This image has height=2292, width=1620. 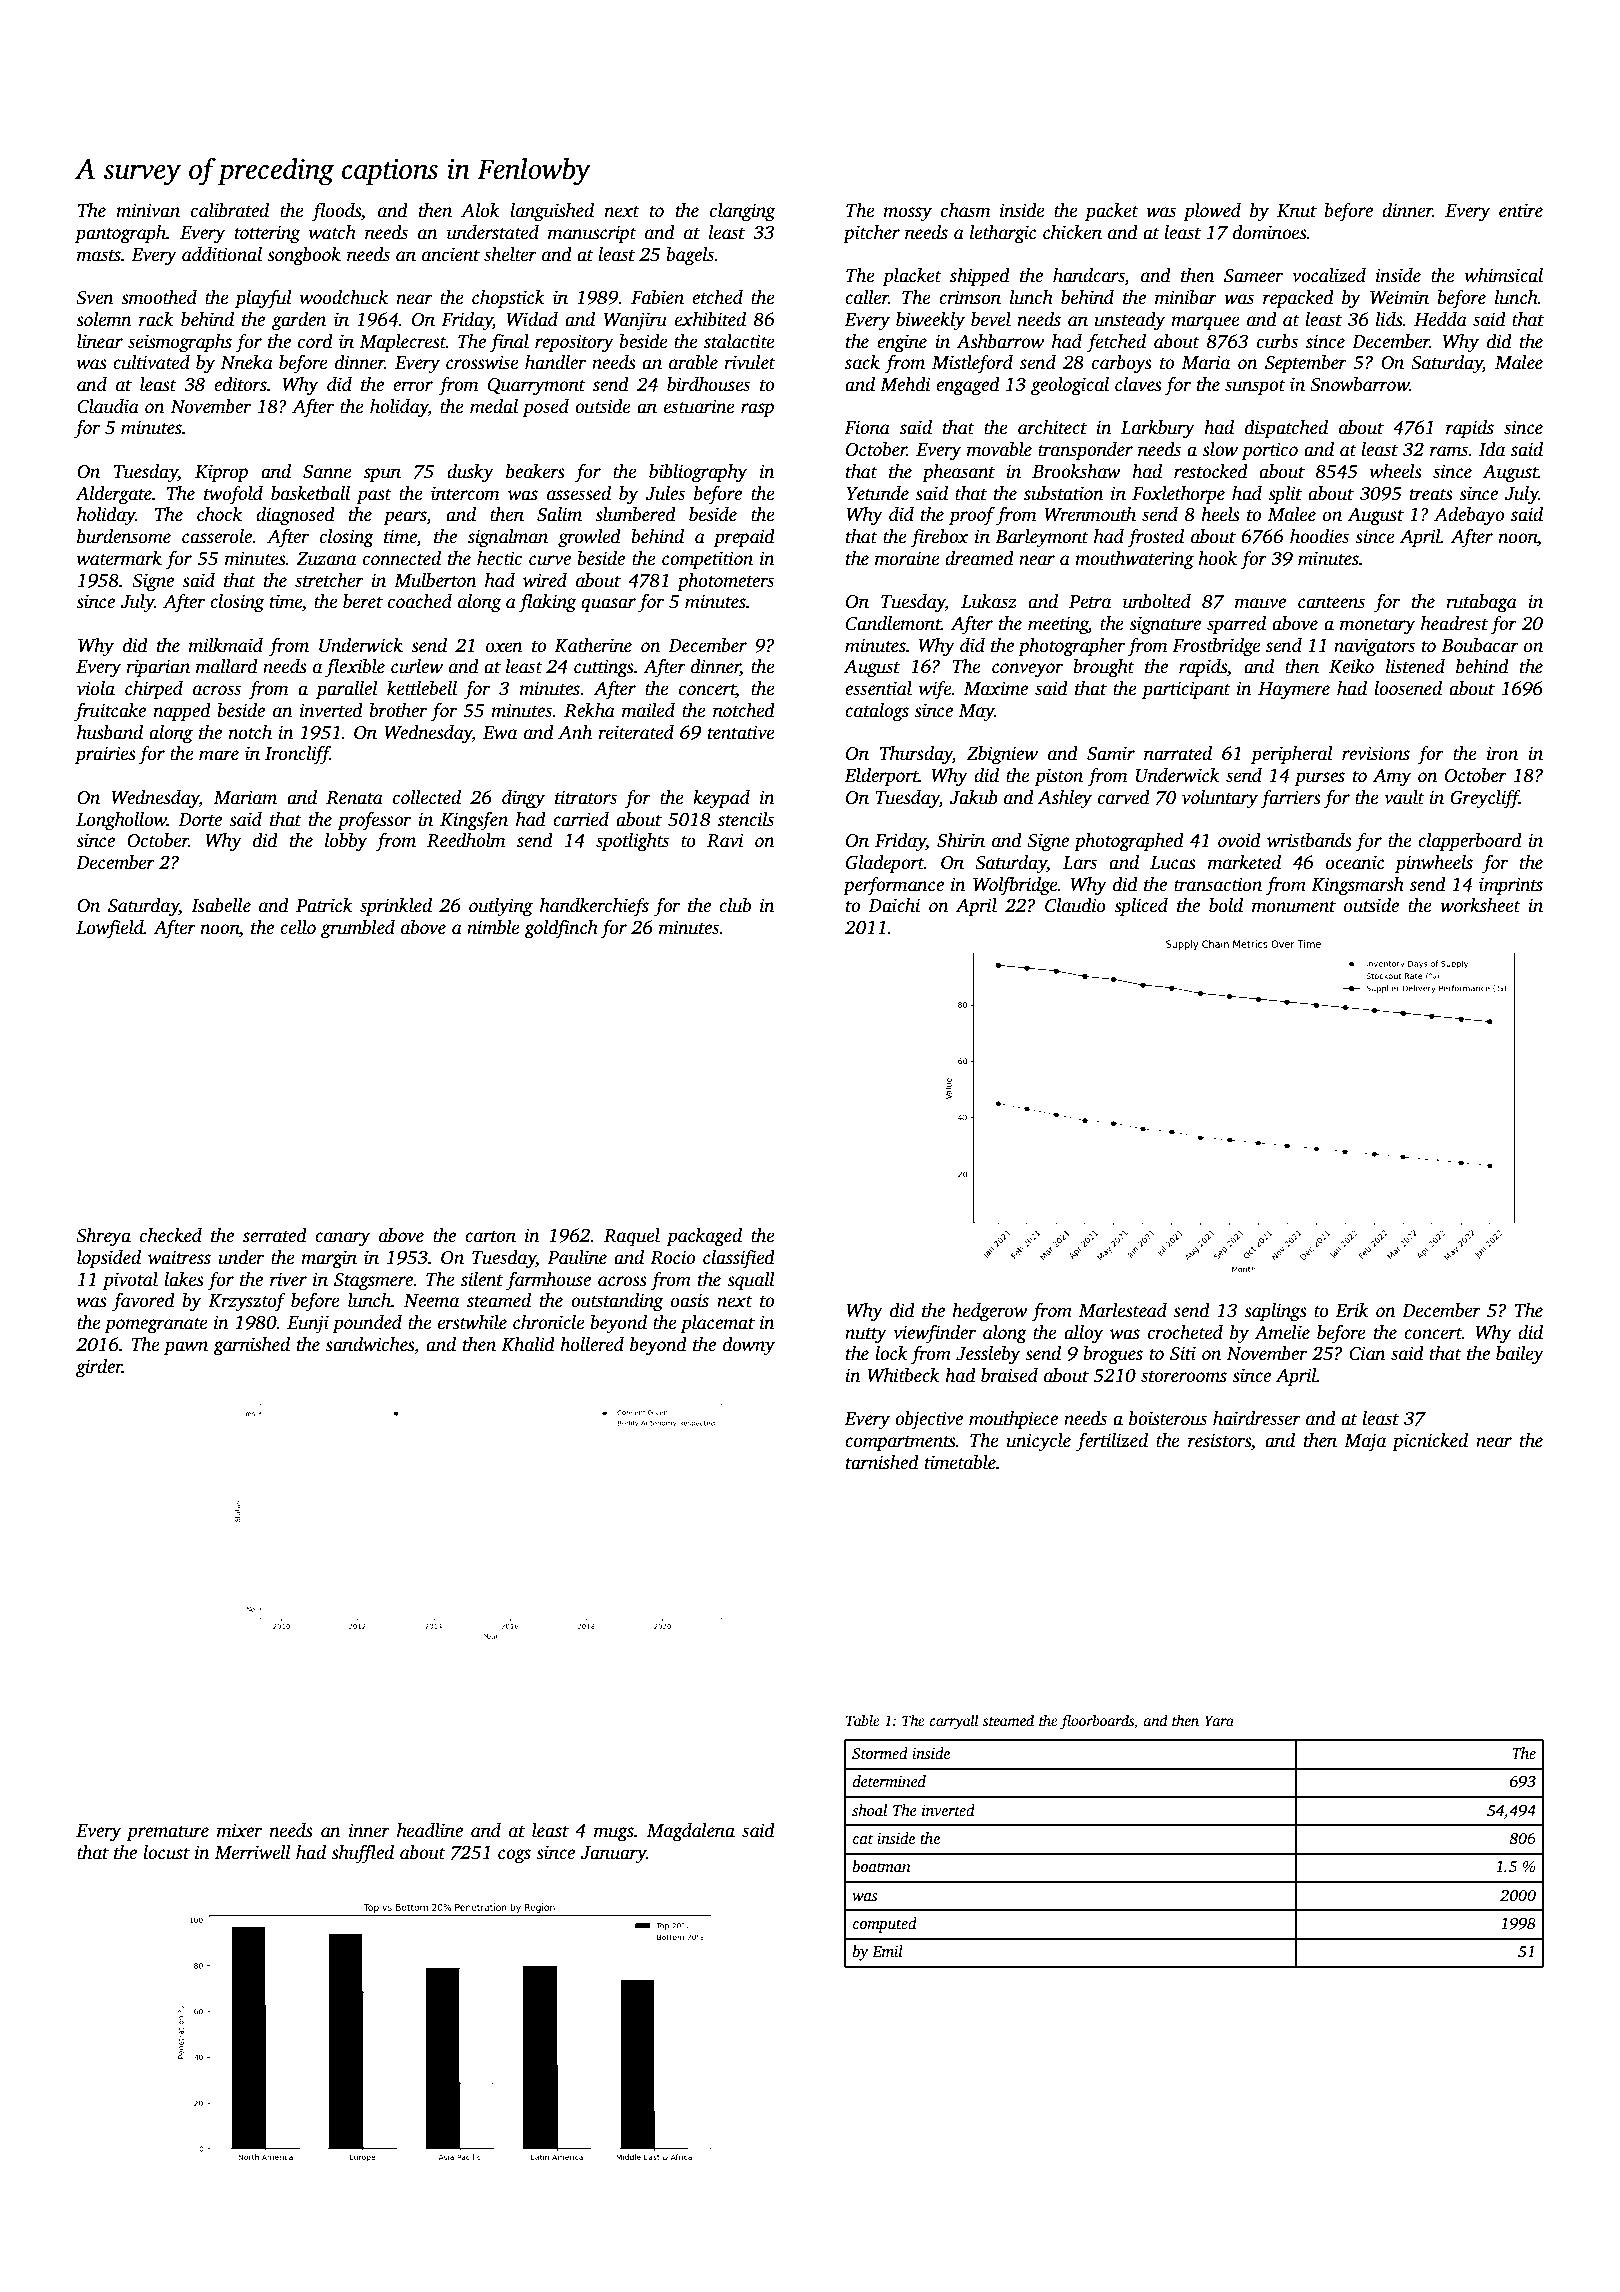 I want to click on locust, so click(x=166, y=1852).
